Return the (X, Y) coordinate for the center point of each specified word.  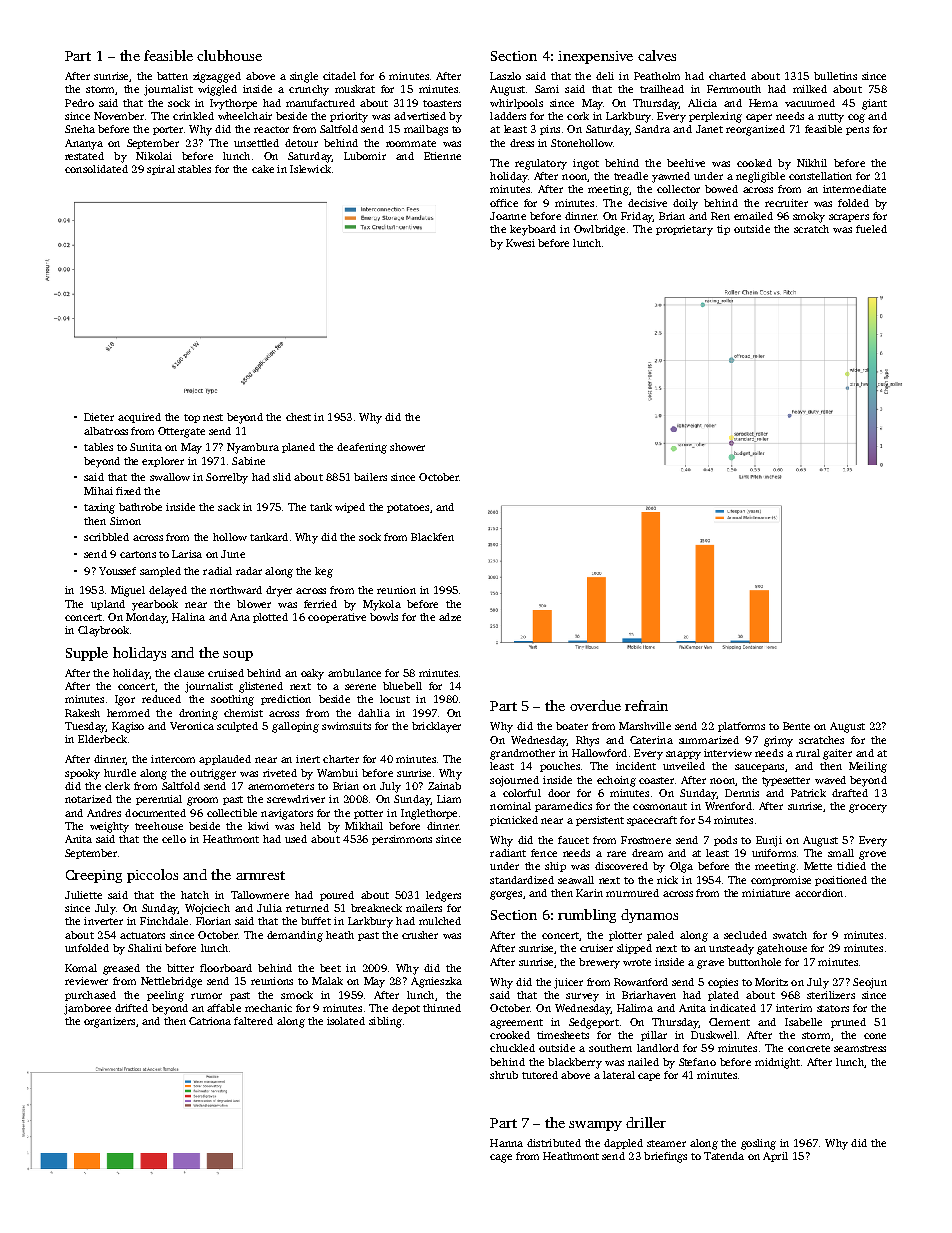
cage (501, 1158)
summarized (709, 740)
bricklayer (436, 727)
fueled (871, 229)
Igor (125, 700)
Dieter (99, 417)
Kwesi (520, 243)
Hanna (506, 1143)
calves (657, 55)
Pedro (79, 103)
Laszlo (505, 76)
